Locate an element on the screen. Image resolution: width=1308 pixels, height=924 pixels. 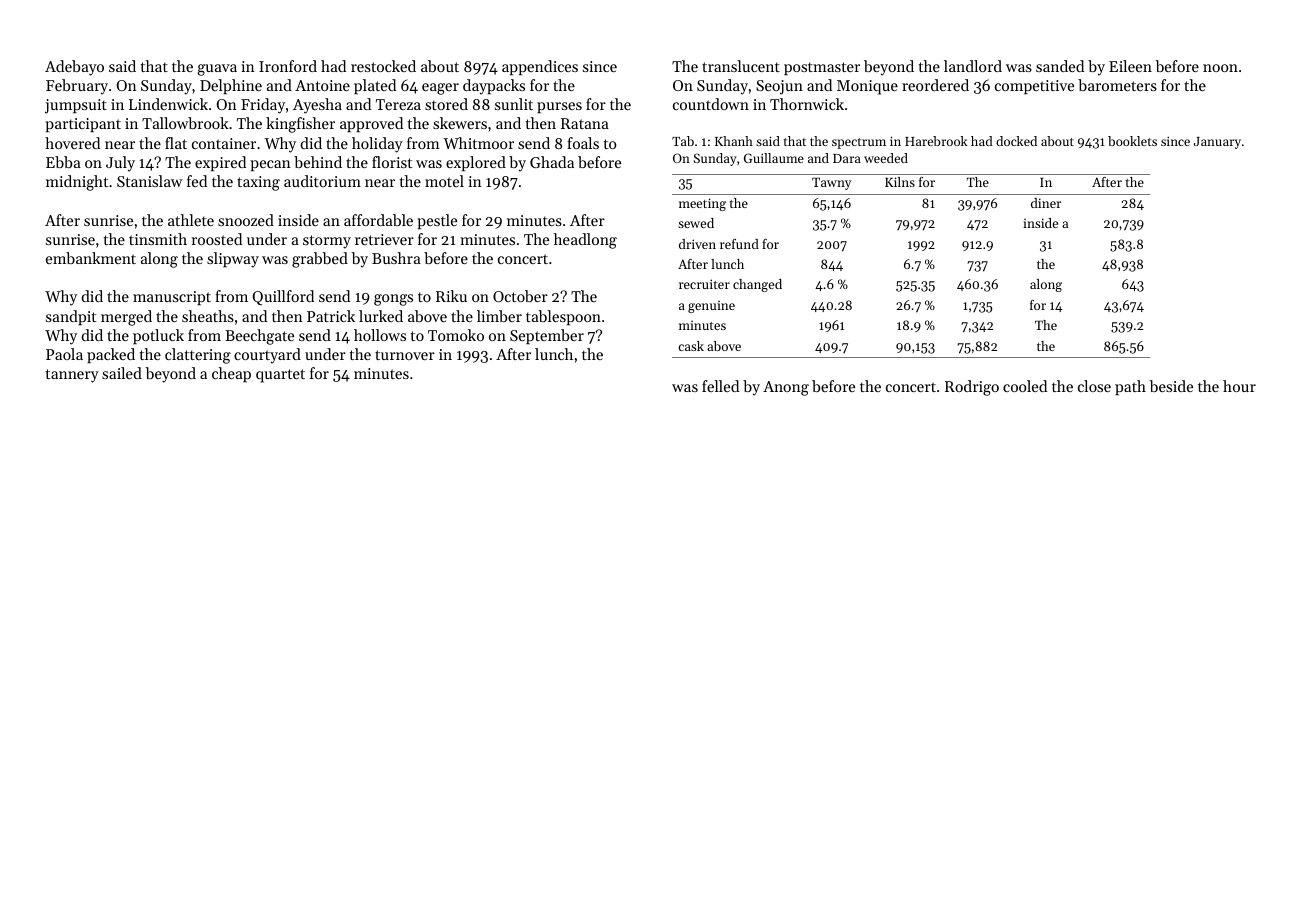
foals is located at coordinates (583, 143).
